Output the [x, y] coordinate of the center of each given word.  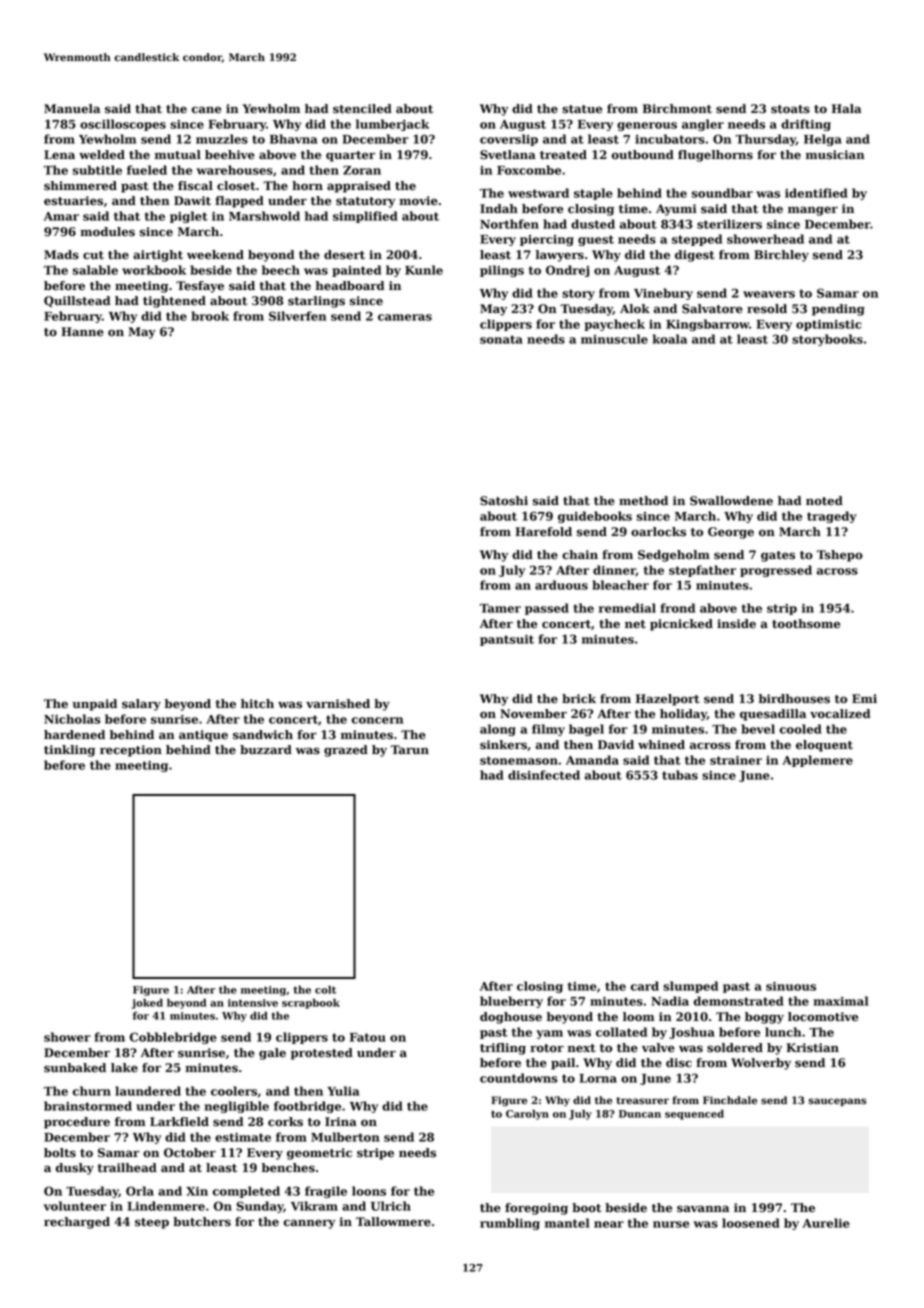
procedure [77, 1123]
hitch [257, 704]
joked [147, 1003]
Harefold [543, 532]
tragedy [832, 517]
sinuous [791, 986]
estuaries [73, 201]
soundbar [722, 193]
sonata [501, 339]
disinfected [544, 775]
